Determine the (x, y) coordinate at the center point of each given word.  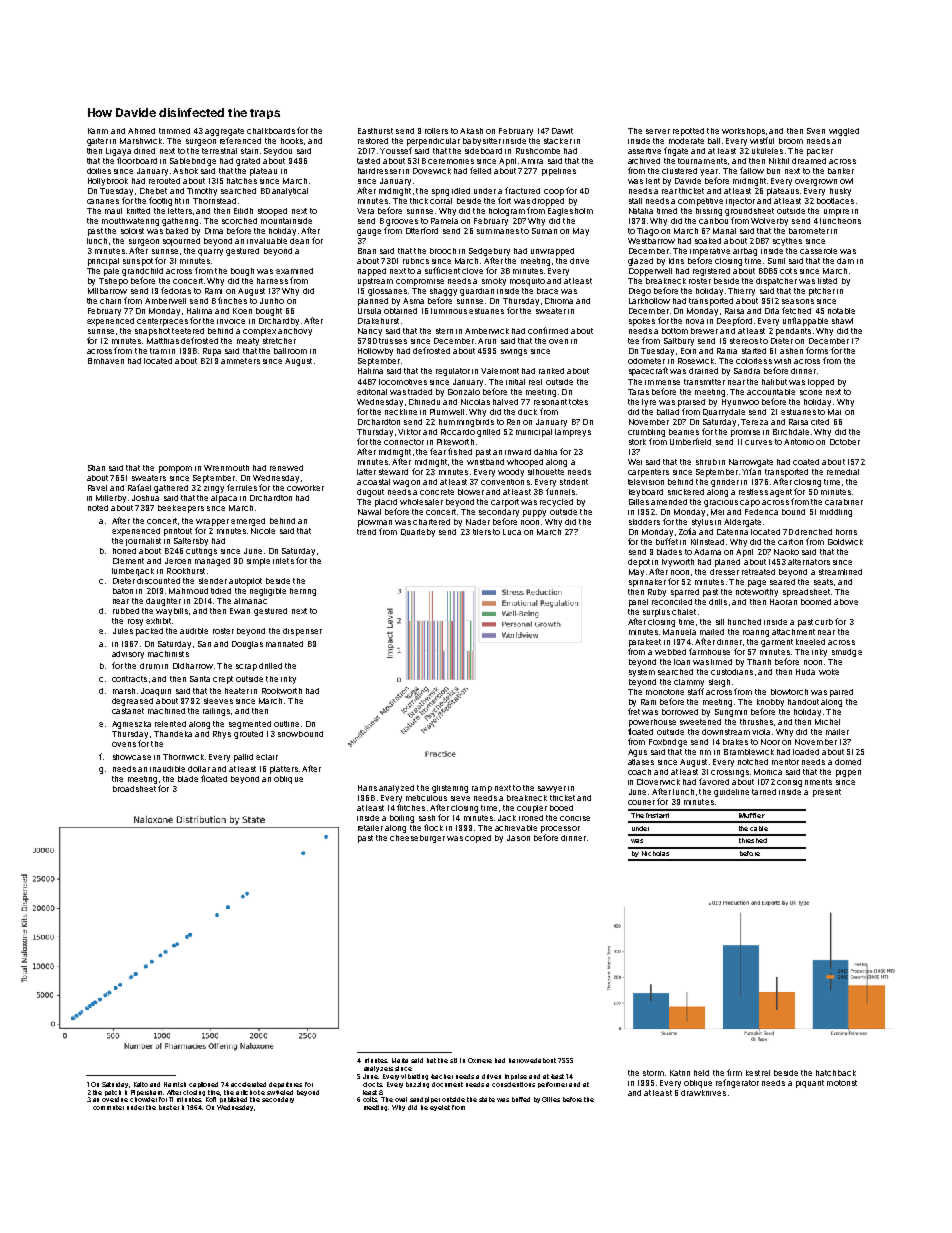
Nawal (369, 512)
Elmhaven (106, 361)
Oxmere (480, 1060)
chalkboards (271, 131)
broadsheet (134, 789)
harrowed (523, 1060)
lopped (821, 383)
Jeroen (178, 561)
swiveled (280, 1092)
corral (441, 201)
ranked (551, 371)
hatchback (836, 1073)
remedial (843, 472)
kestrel (758, 1073)
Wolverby (769, 222)
